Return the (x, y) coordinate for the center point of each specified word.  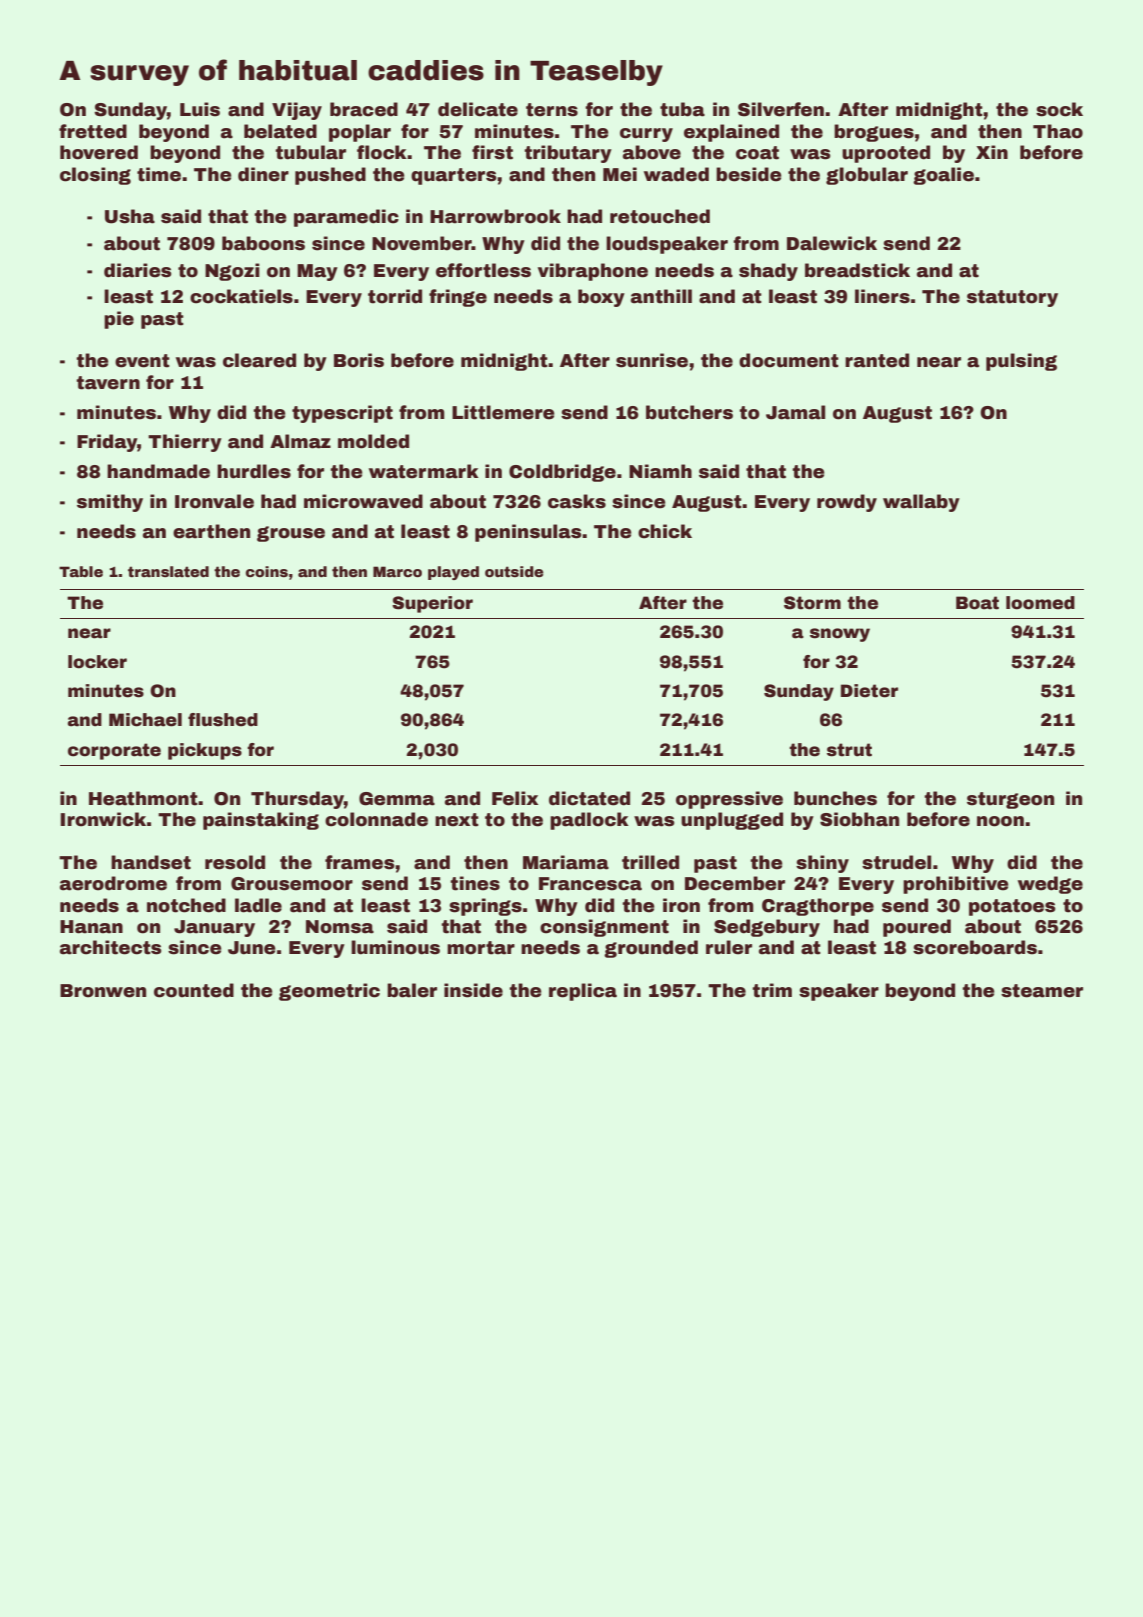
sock (1059, 109)
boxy (601, 298)
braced (364, 109)
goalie (943, 176)
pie (119, 320)
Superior (432, 604)
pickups (205, 751)
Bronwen (103, 991)
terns (552, 110)
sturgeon (1010, 800)
